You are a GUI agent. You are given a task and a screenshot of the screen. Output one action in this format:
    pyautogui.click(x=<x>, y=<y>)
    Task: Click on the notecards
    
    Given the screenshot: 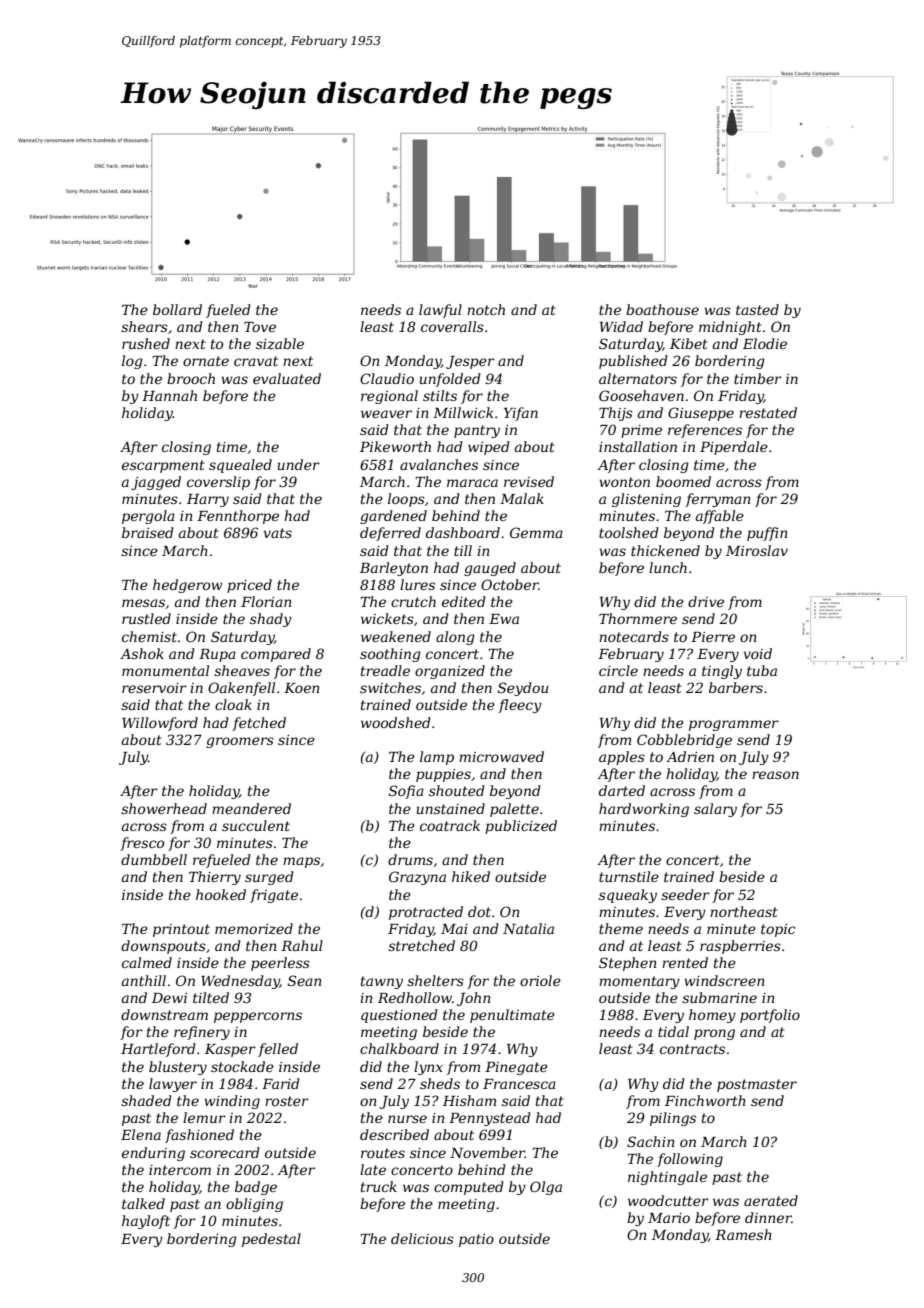 What is the action you would take?
    pyautogui.click(x=634, y=636)
